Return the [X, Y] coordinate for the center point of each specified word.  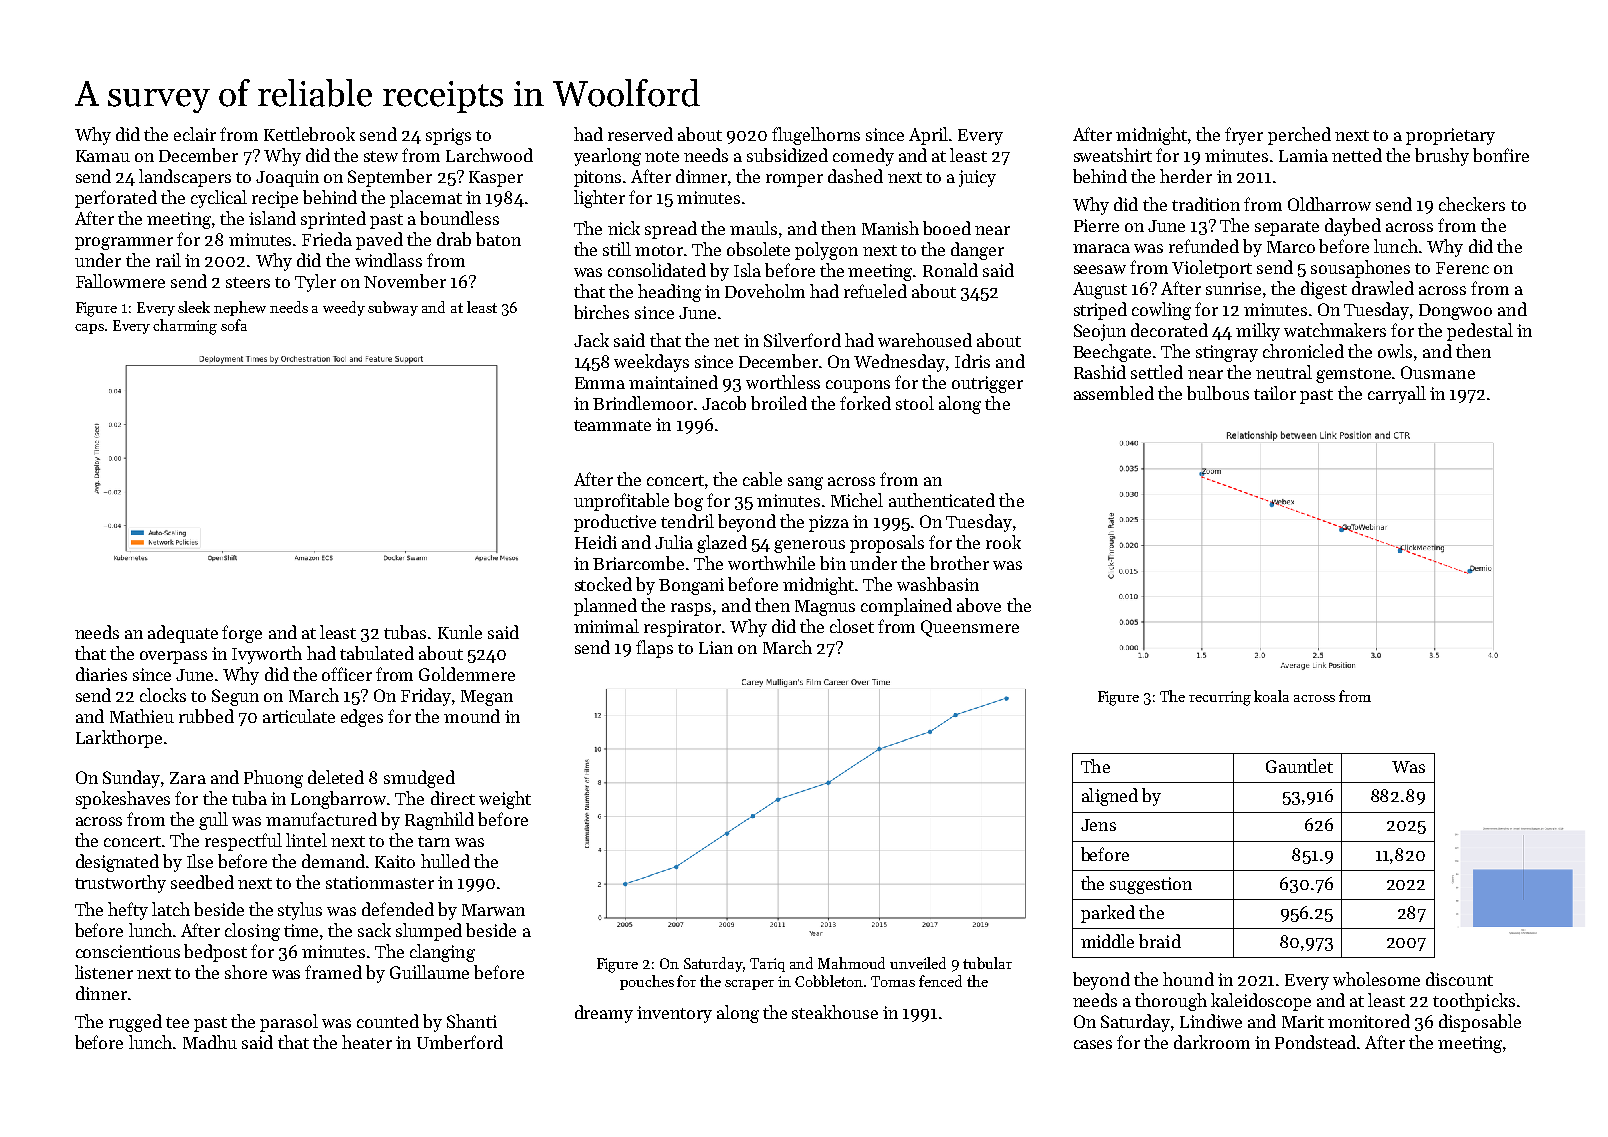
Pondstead [1316, 1042]
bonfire [1501, 155]
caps [89, 329]
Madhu [210, 1042]
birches [601, 312]
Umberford [460, 1042]
